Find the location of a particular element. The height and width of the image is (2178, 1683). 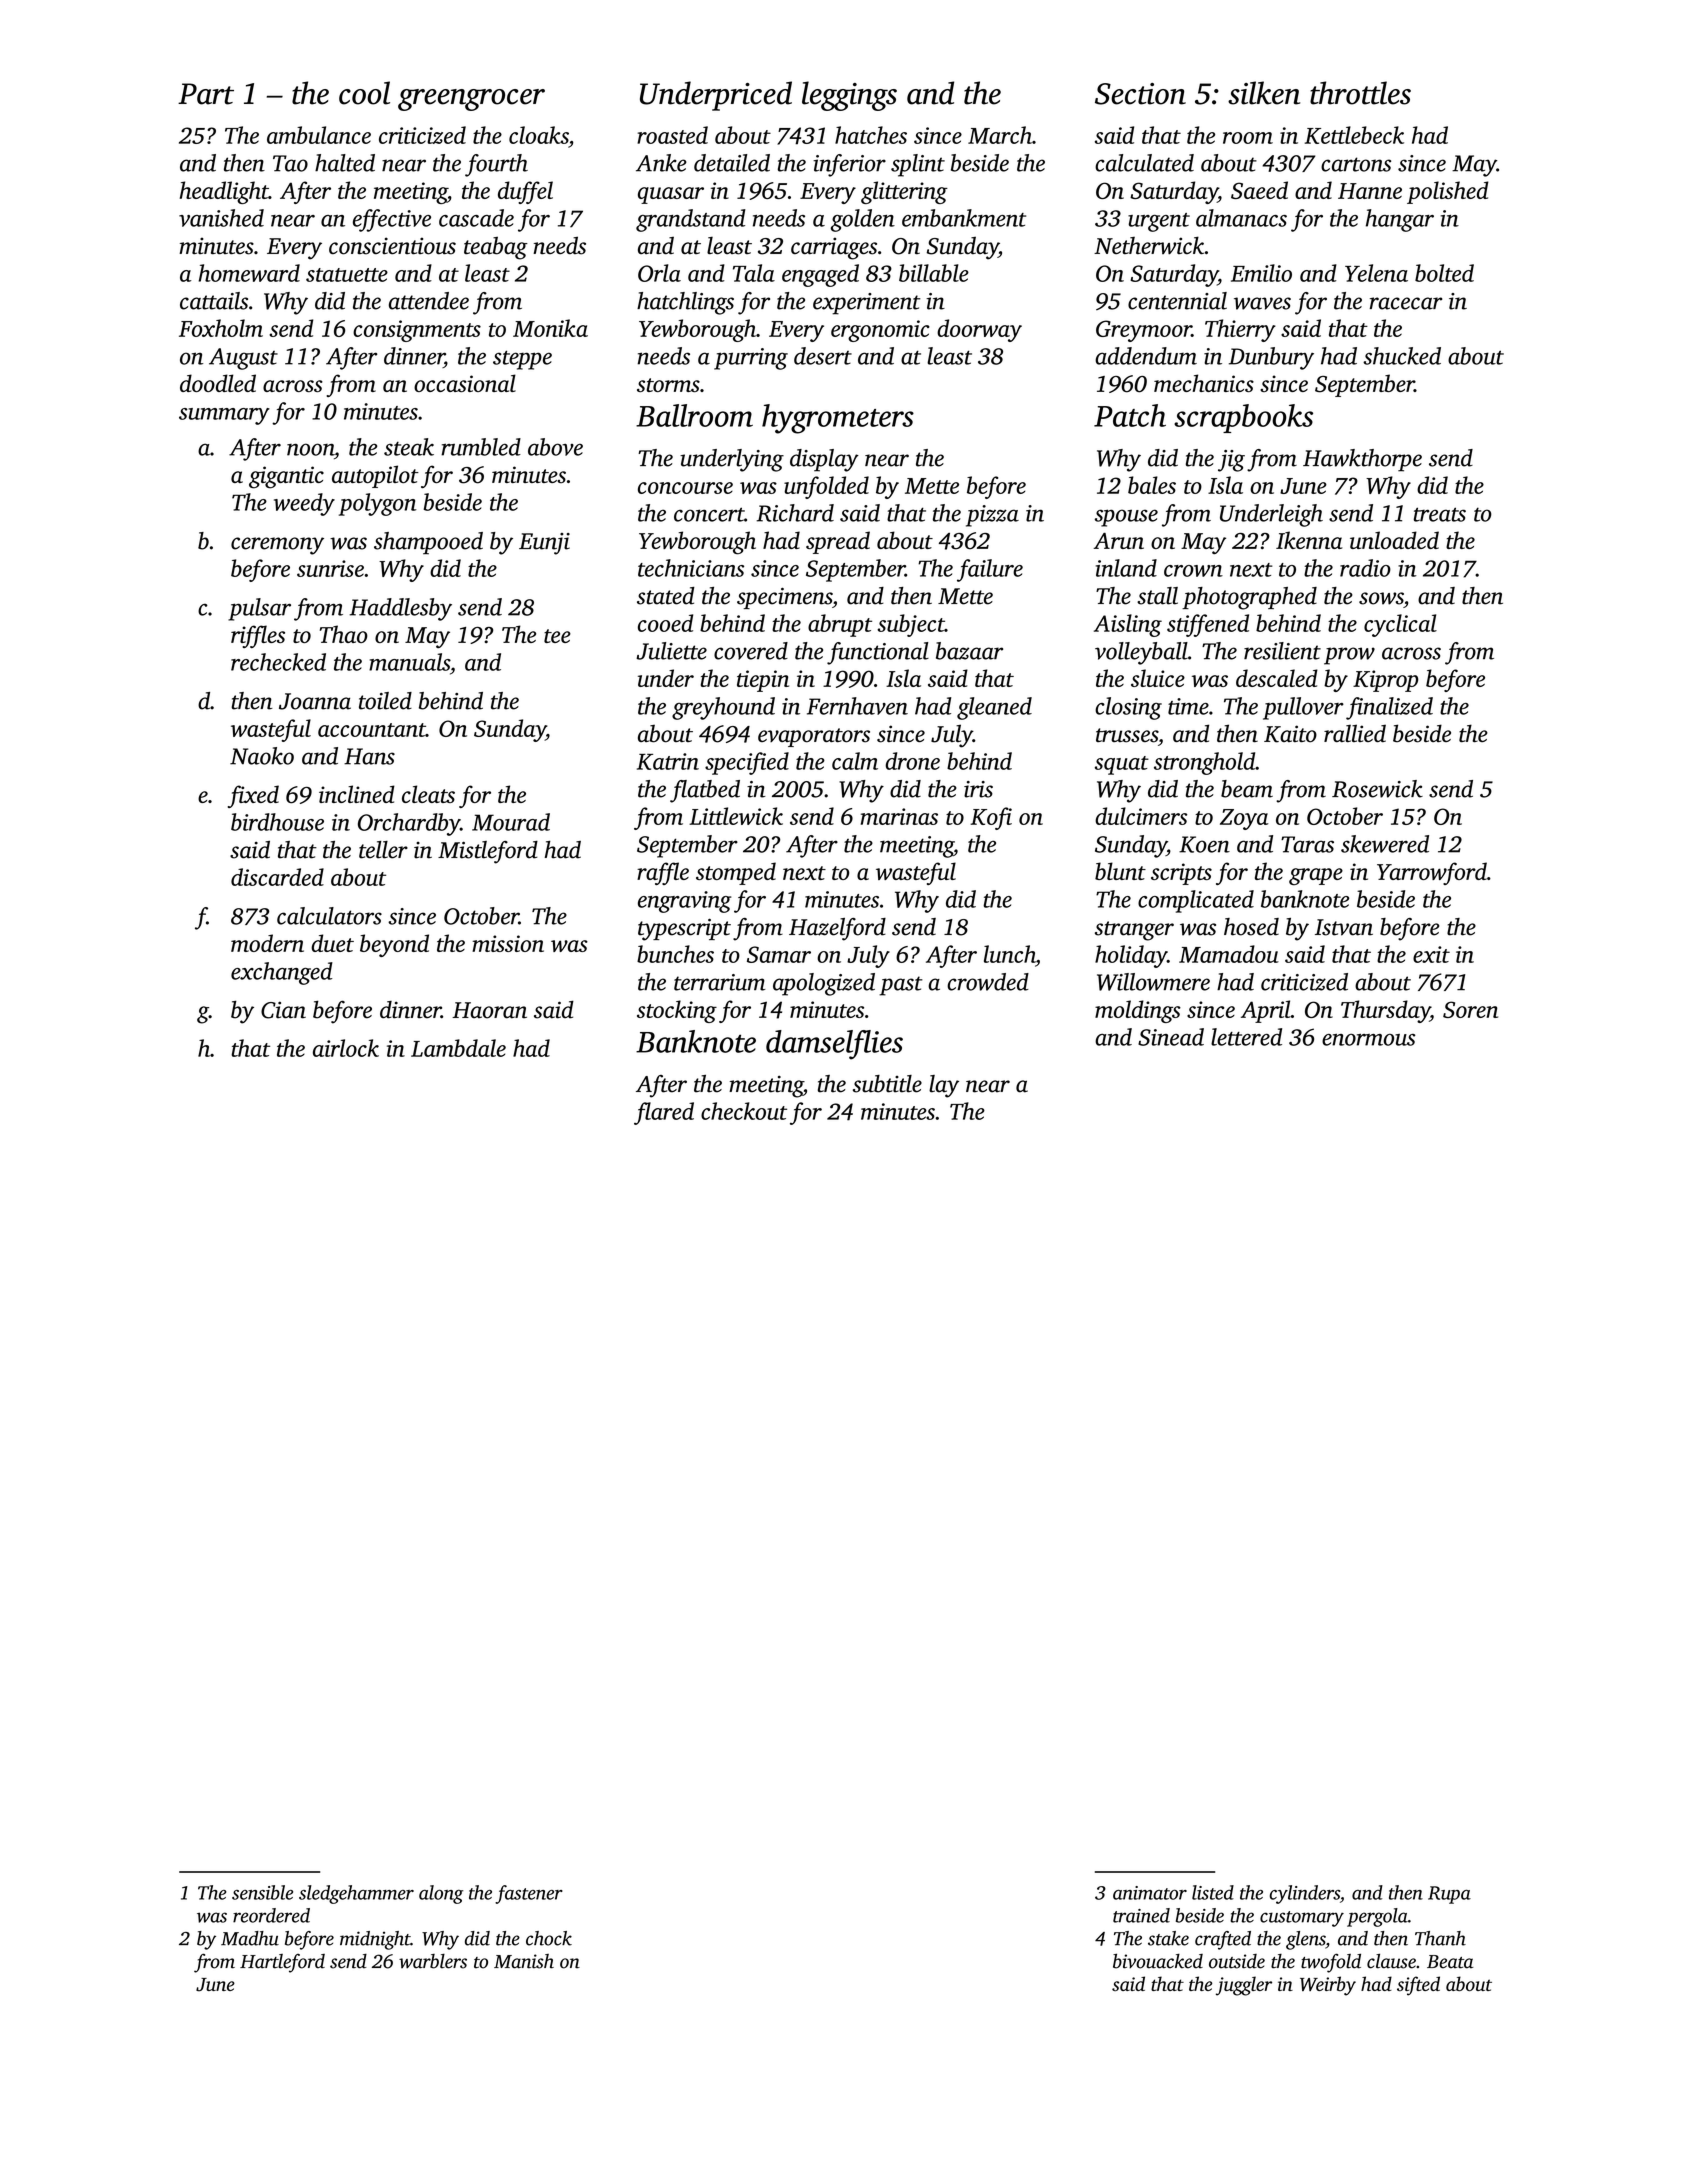

failure is located at coordinates (990, 570).
